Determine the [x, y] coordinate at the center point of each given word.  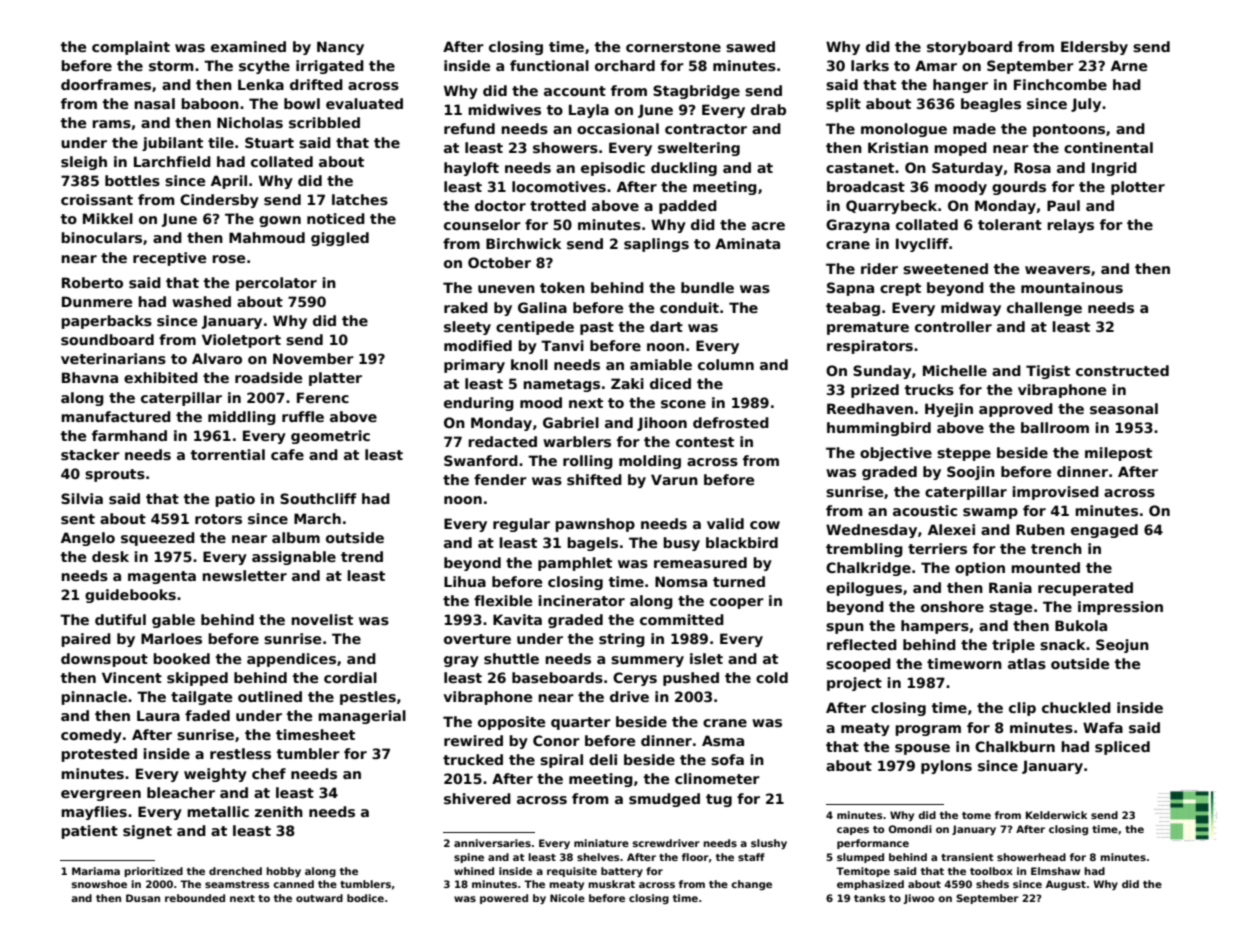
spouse [922, 749]
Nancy [340, 48]
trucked [473, 759]
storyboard [969, 48]
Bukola [1081, 625]
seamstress [237, 884]
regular [521, 525]
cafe [287, 454]
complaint [131, 48]
